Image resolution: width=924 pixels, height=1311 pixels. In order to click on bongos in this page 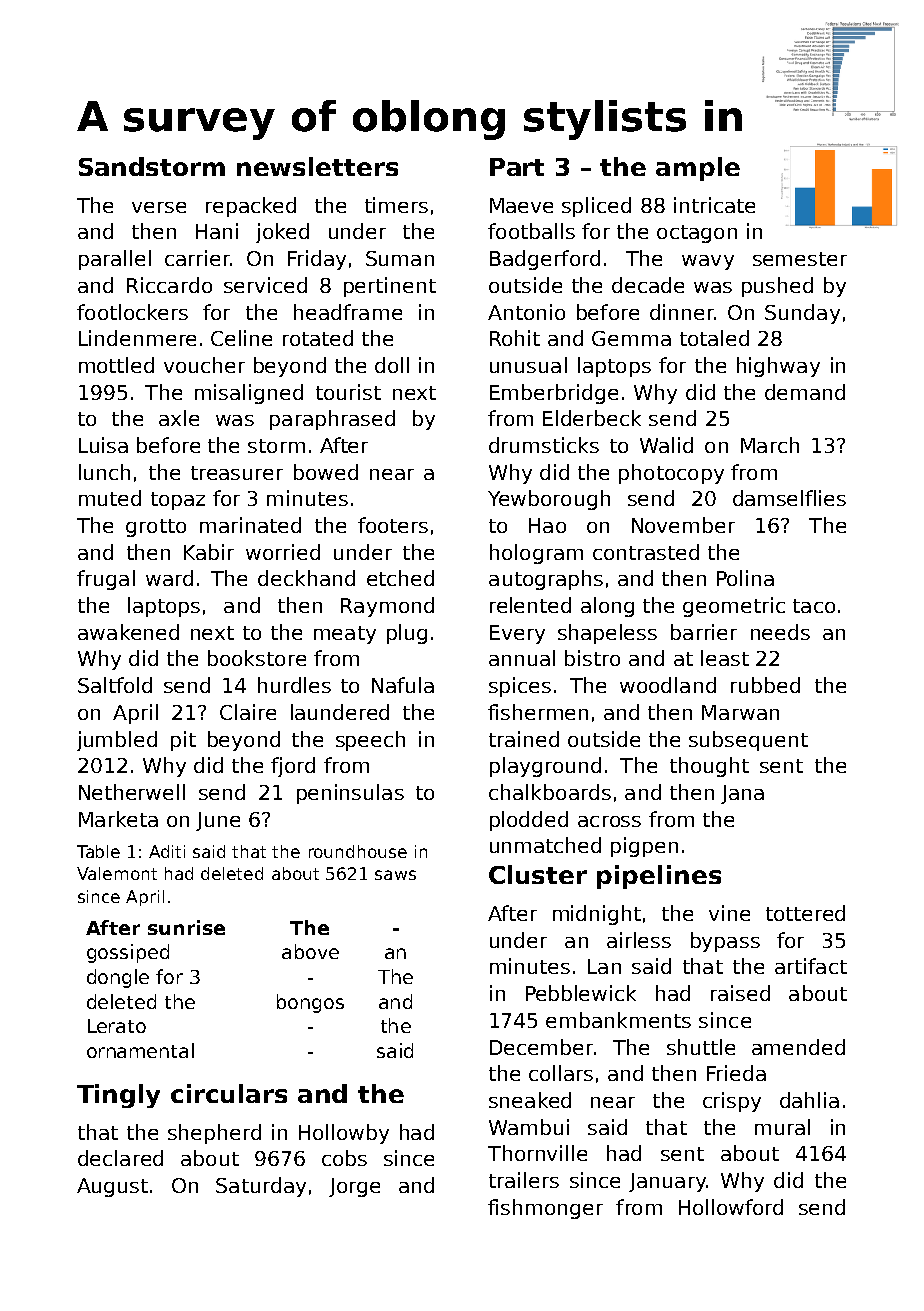, I will do `click(310, 1003)`.
